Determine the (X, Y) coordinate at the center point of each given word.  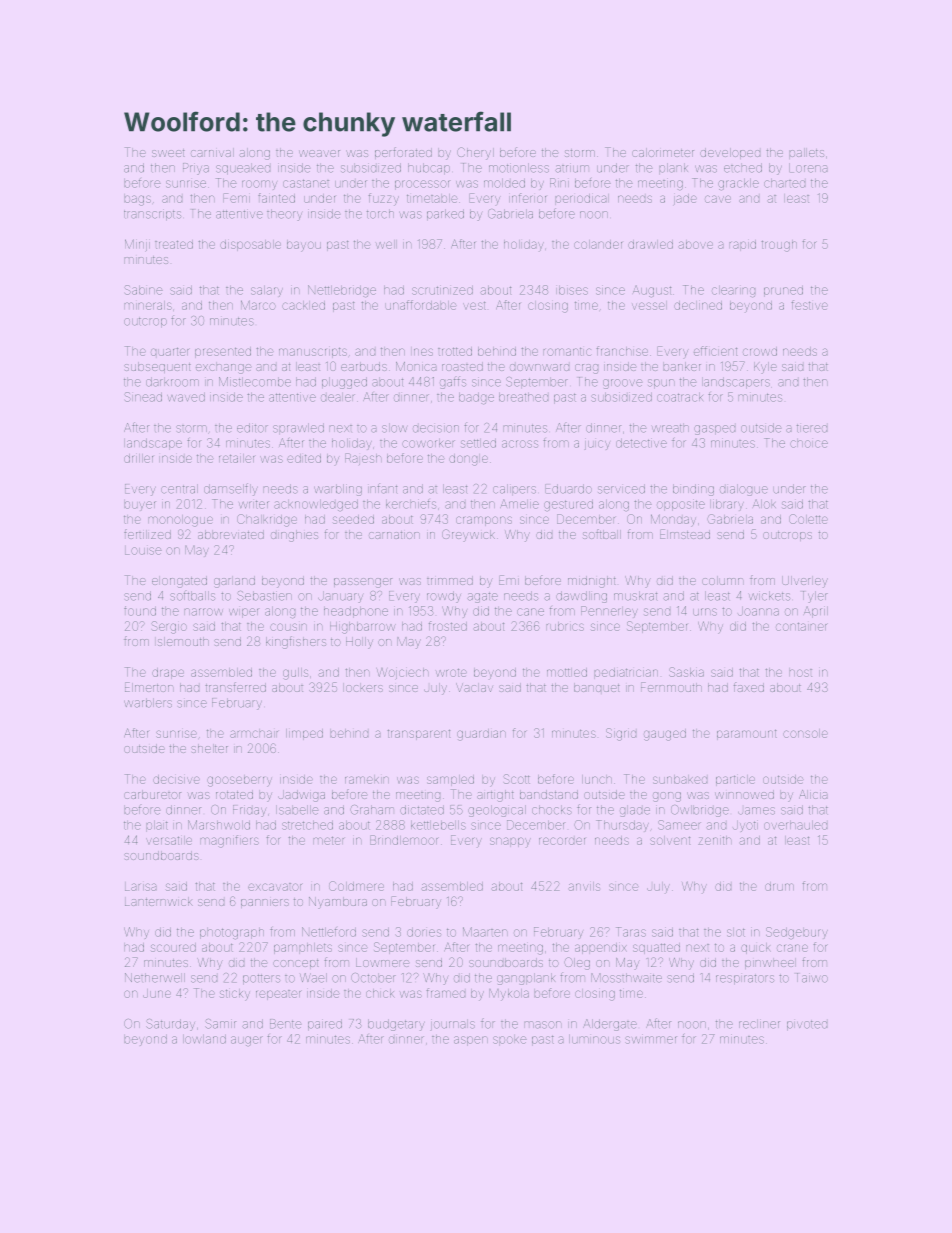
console (805, 733)
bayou (304, 246)
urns (705, 612)
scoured (173, 947)
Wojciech (402, 674)
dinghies (294, 536)
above (696, 244)
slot (736, 932)
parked (445, 214)
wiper (243, 613)
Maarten (485, 932)
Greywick (468, 535)
